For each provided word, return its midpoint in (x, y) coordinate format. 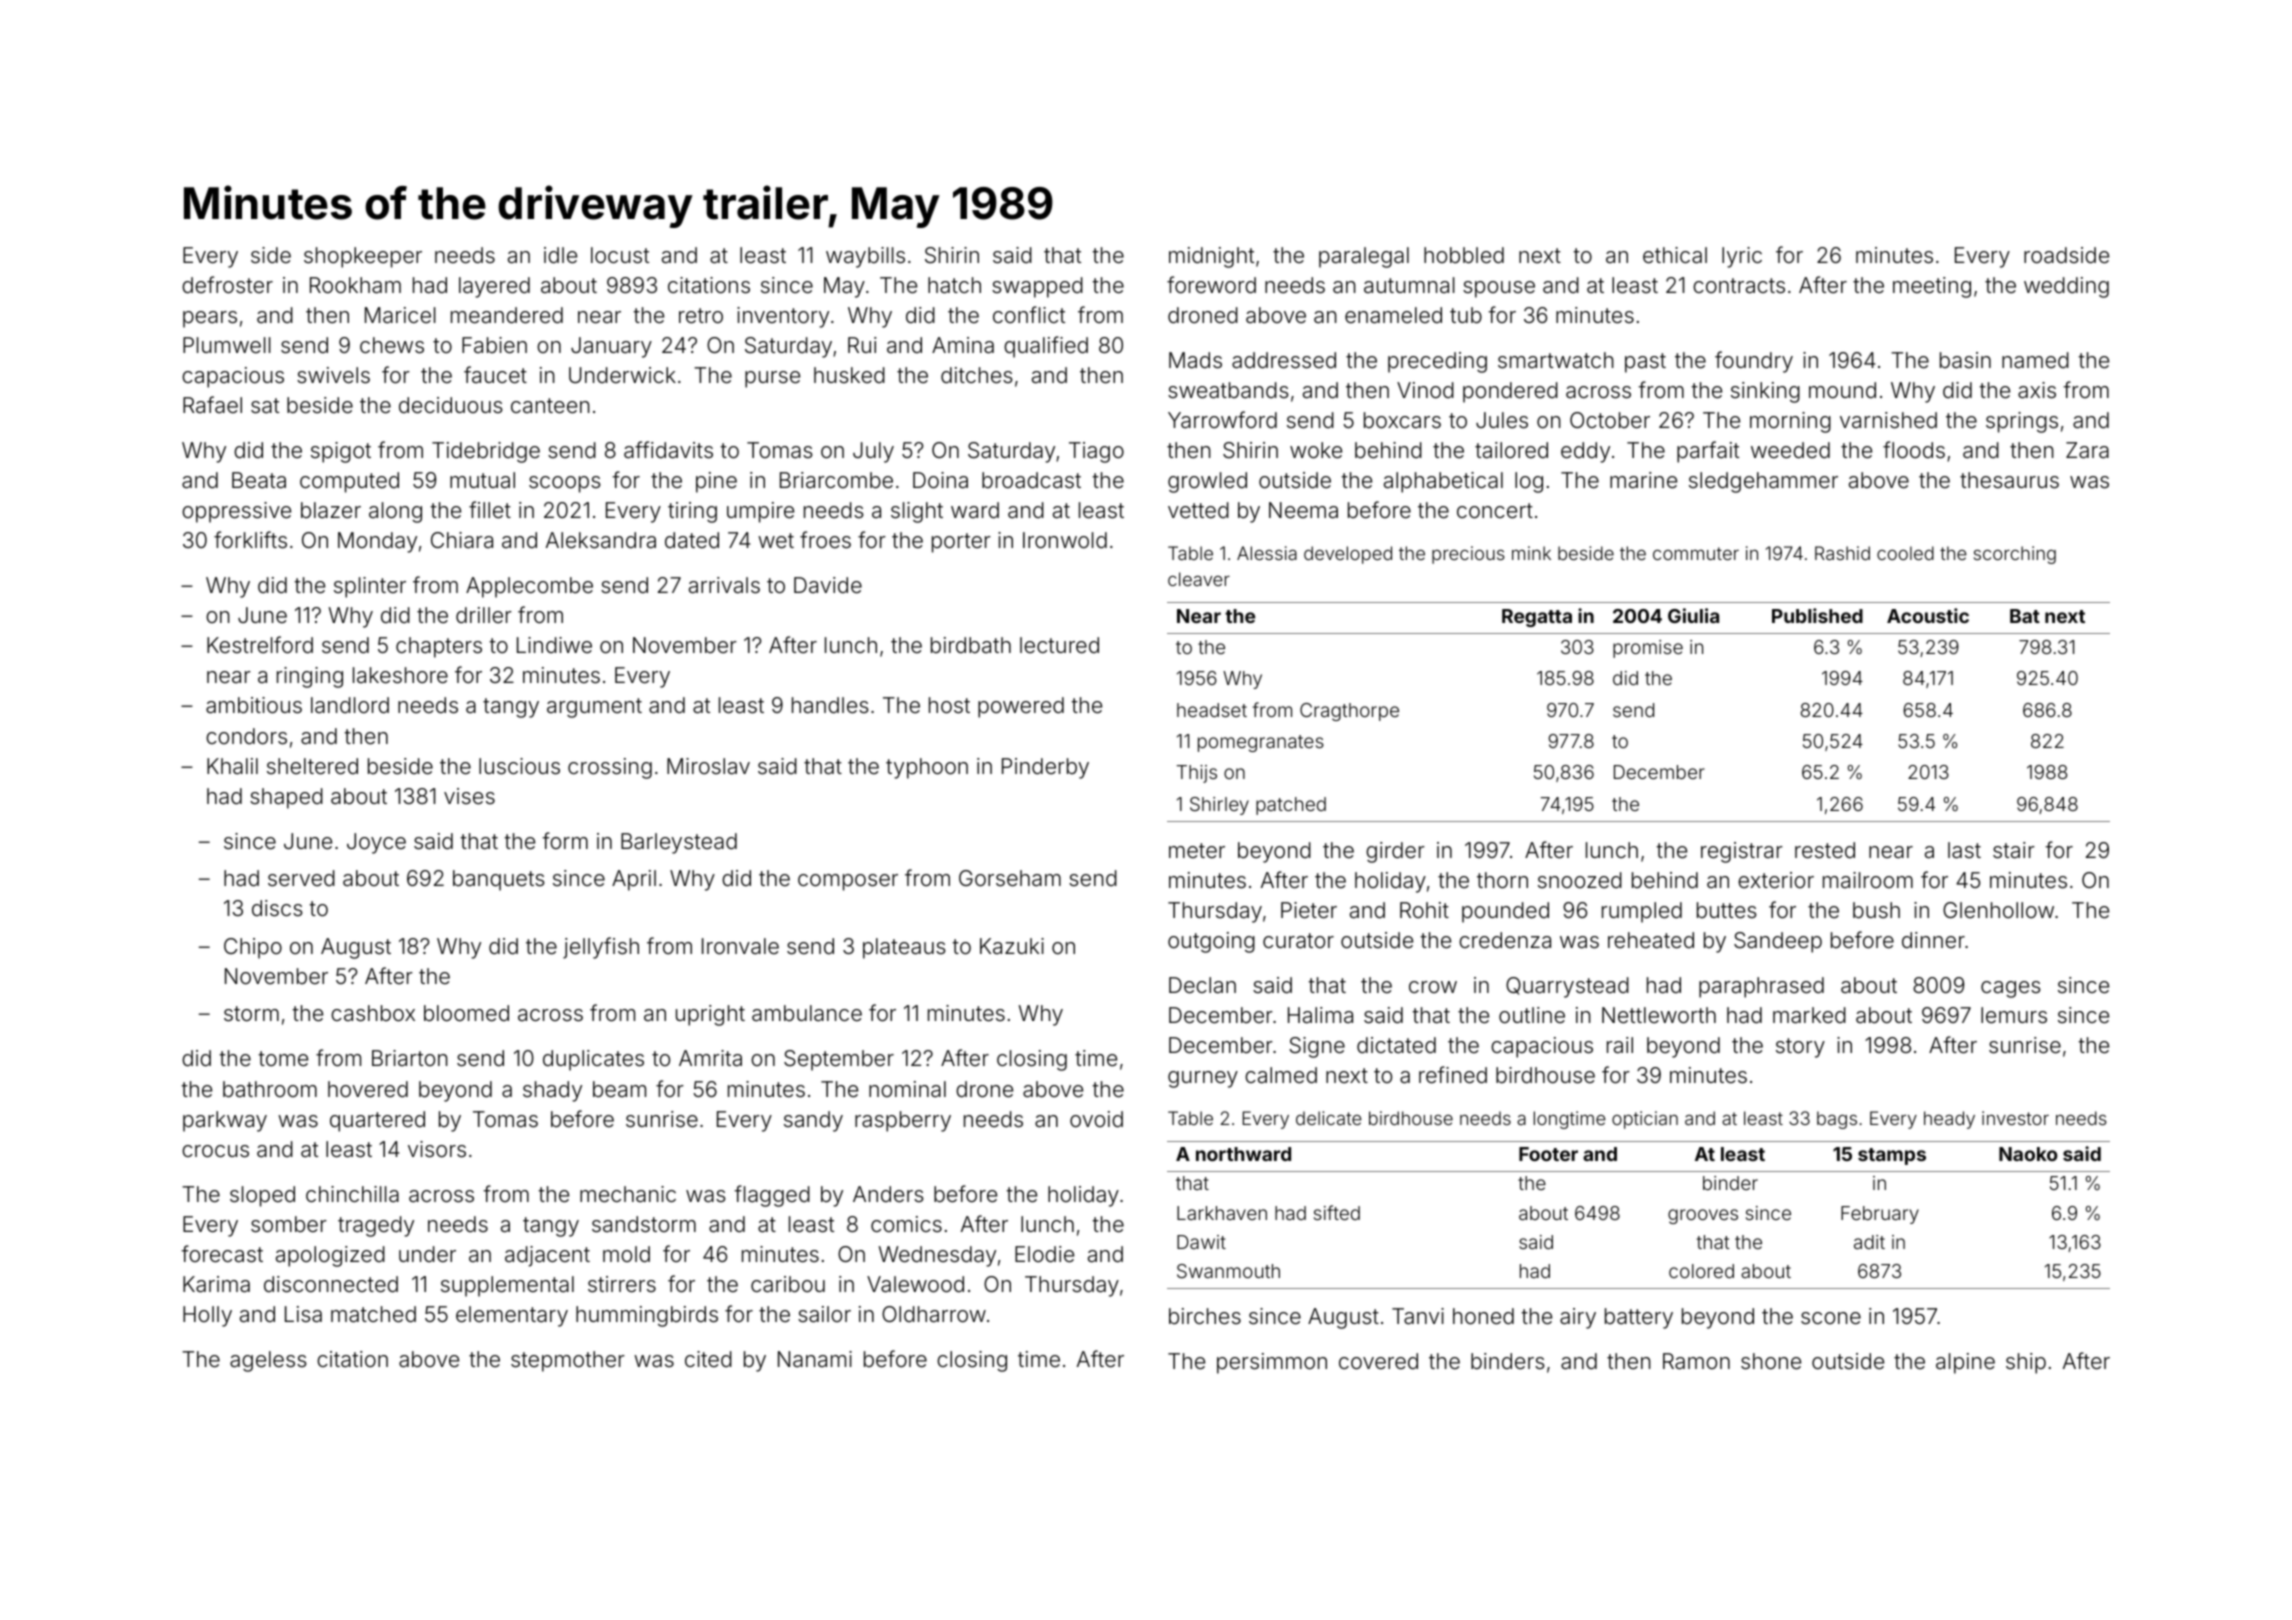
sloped (262, 1196)
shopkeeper (363, 257)
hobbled (1464, 255)
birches (1205, 1316)
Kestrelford (260, 645)
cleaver (1199, 579)
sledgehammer (1763, 482)
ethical (1675, 255)
